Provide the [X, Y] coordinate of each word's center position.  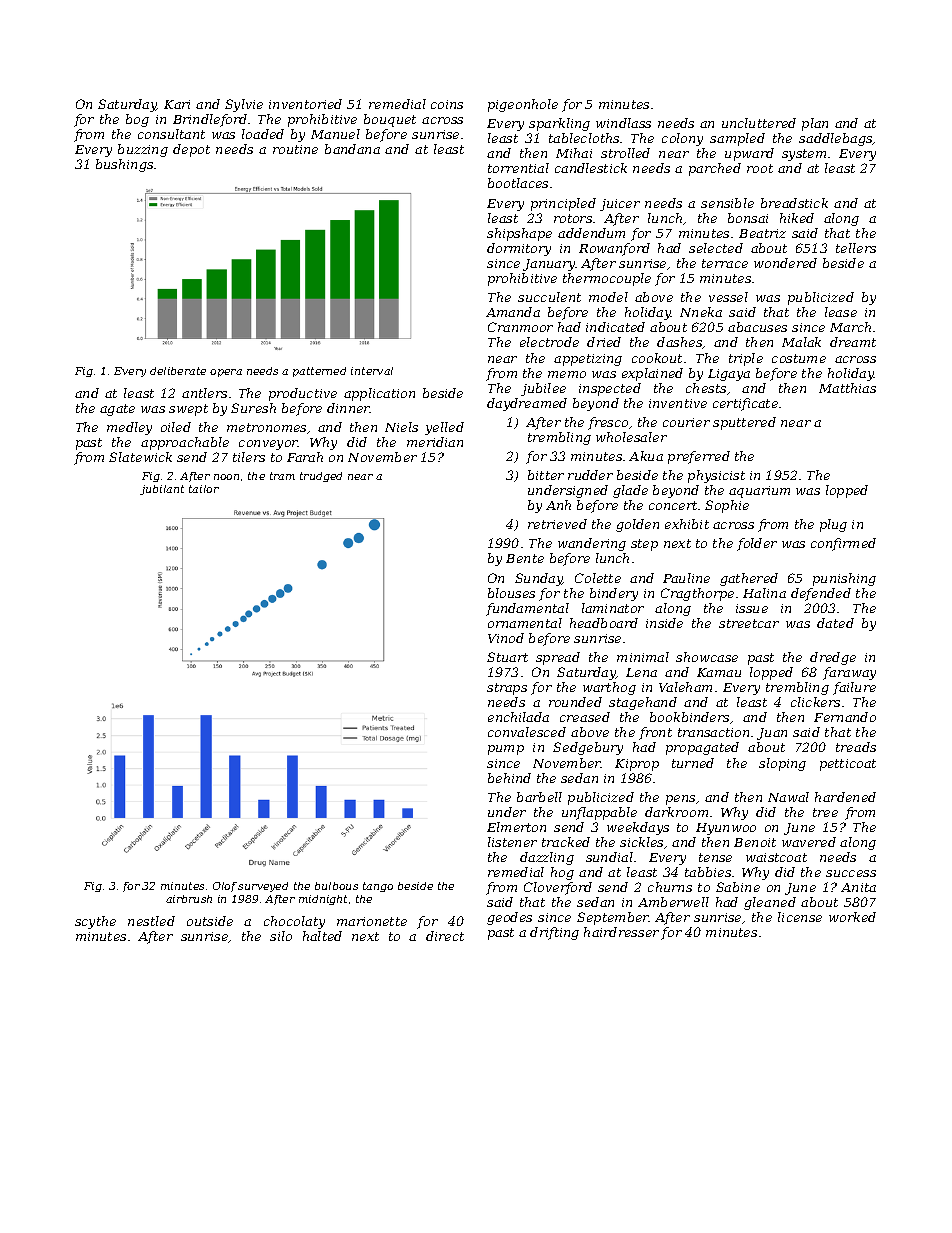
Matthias [847, 388]
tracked [566, 842]
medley [129, 428]
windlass [623, 123]
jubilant [162, 490]
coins [447, 104]
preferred [699, 457]
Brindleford [210, 120]
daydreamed [527, 404]
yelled [444, 428]
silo [281, 936]
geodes [509, 918]
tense [715, 857]
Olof [225, 887]
